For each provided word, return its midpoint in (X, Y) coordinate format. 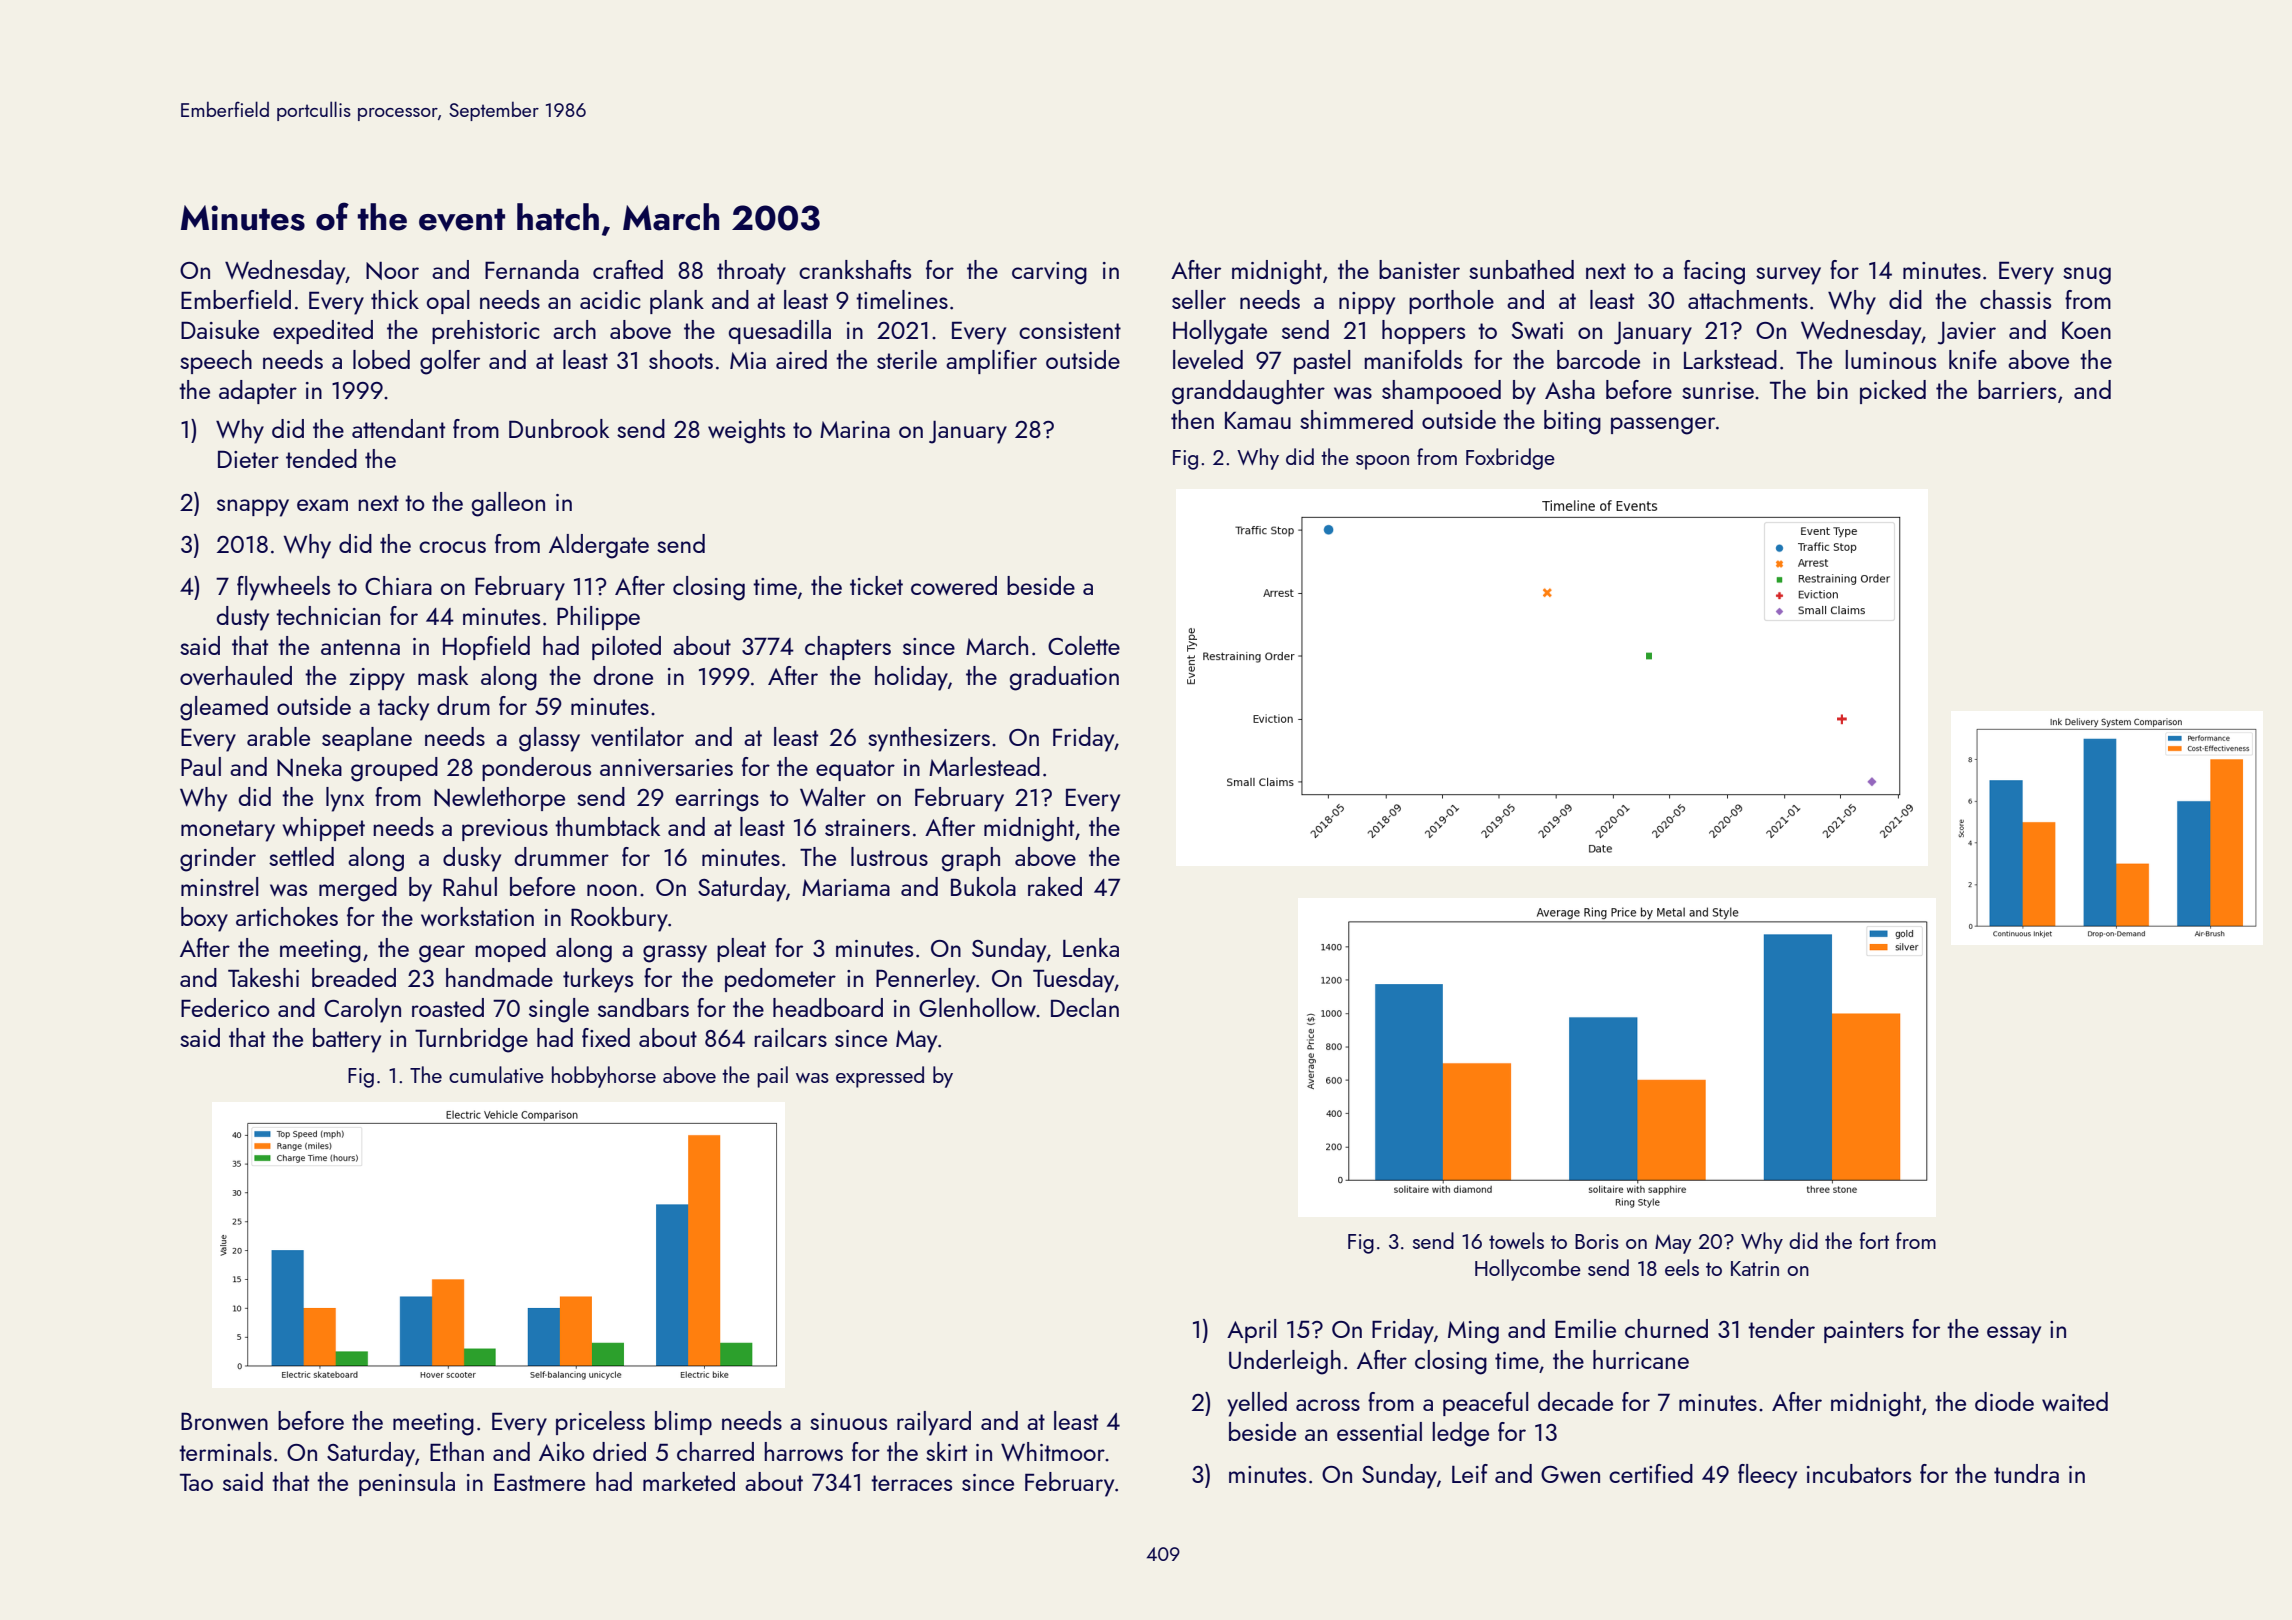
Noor (392, 270)
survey (1788, 276)
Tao (196, 1482)
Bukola (983, 886)
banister (1419, 269)
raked (1055, 886)
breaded (354, 977)
